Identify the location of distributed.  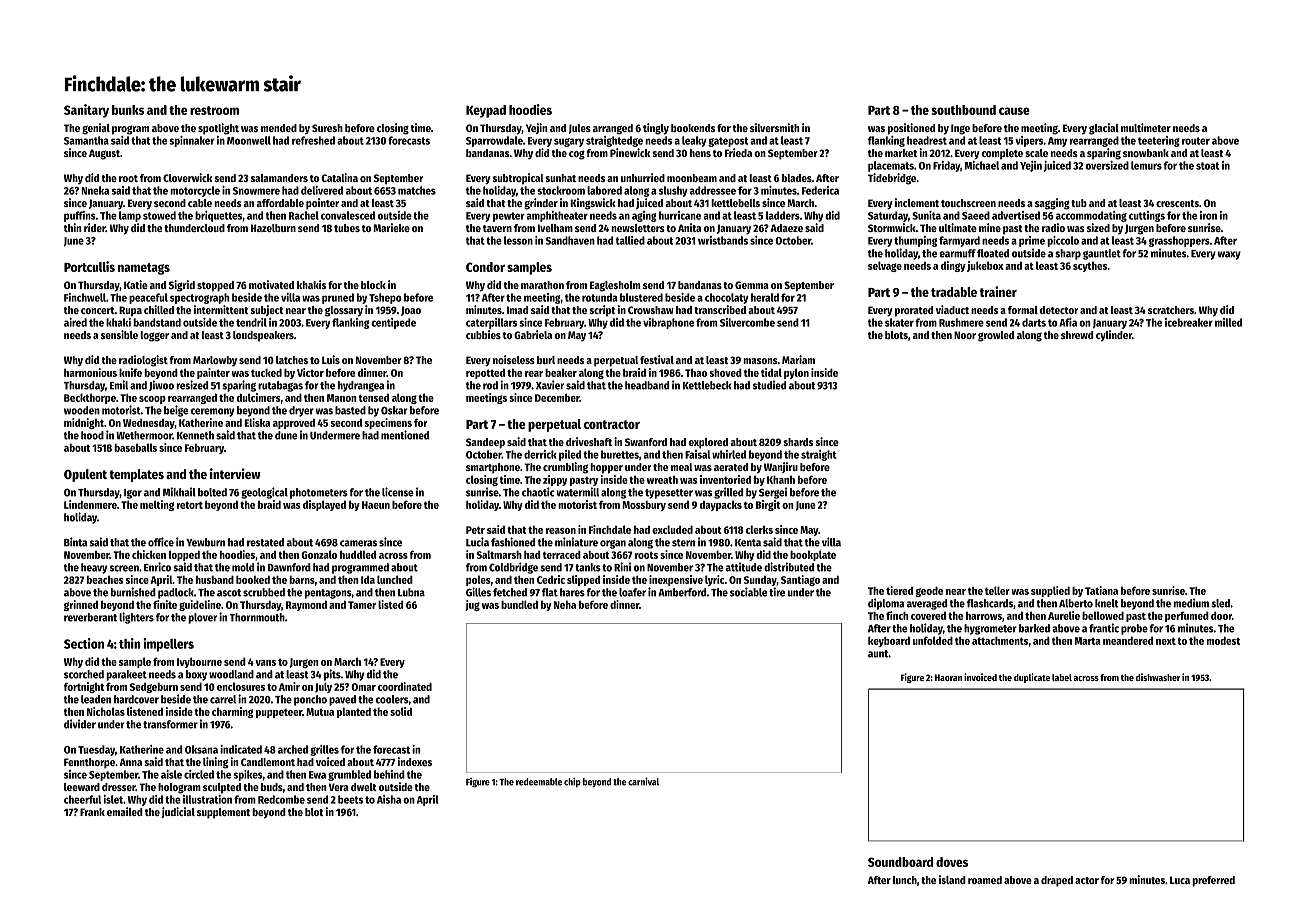
(789, 567).
